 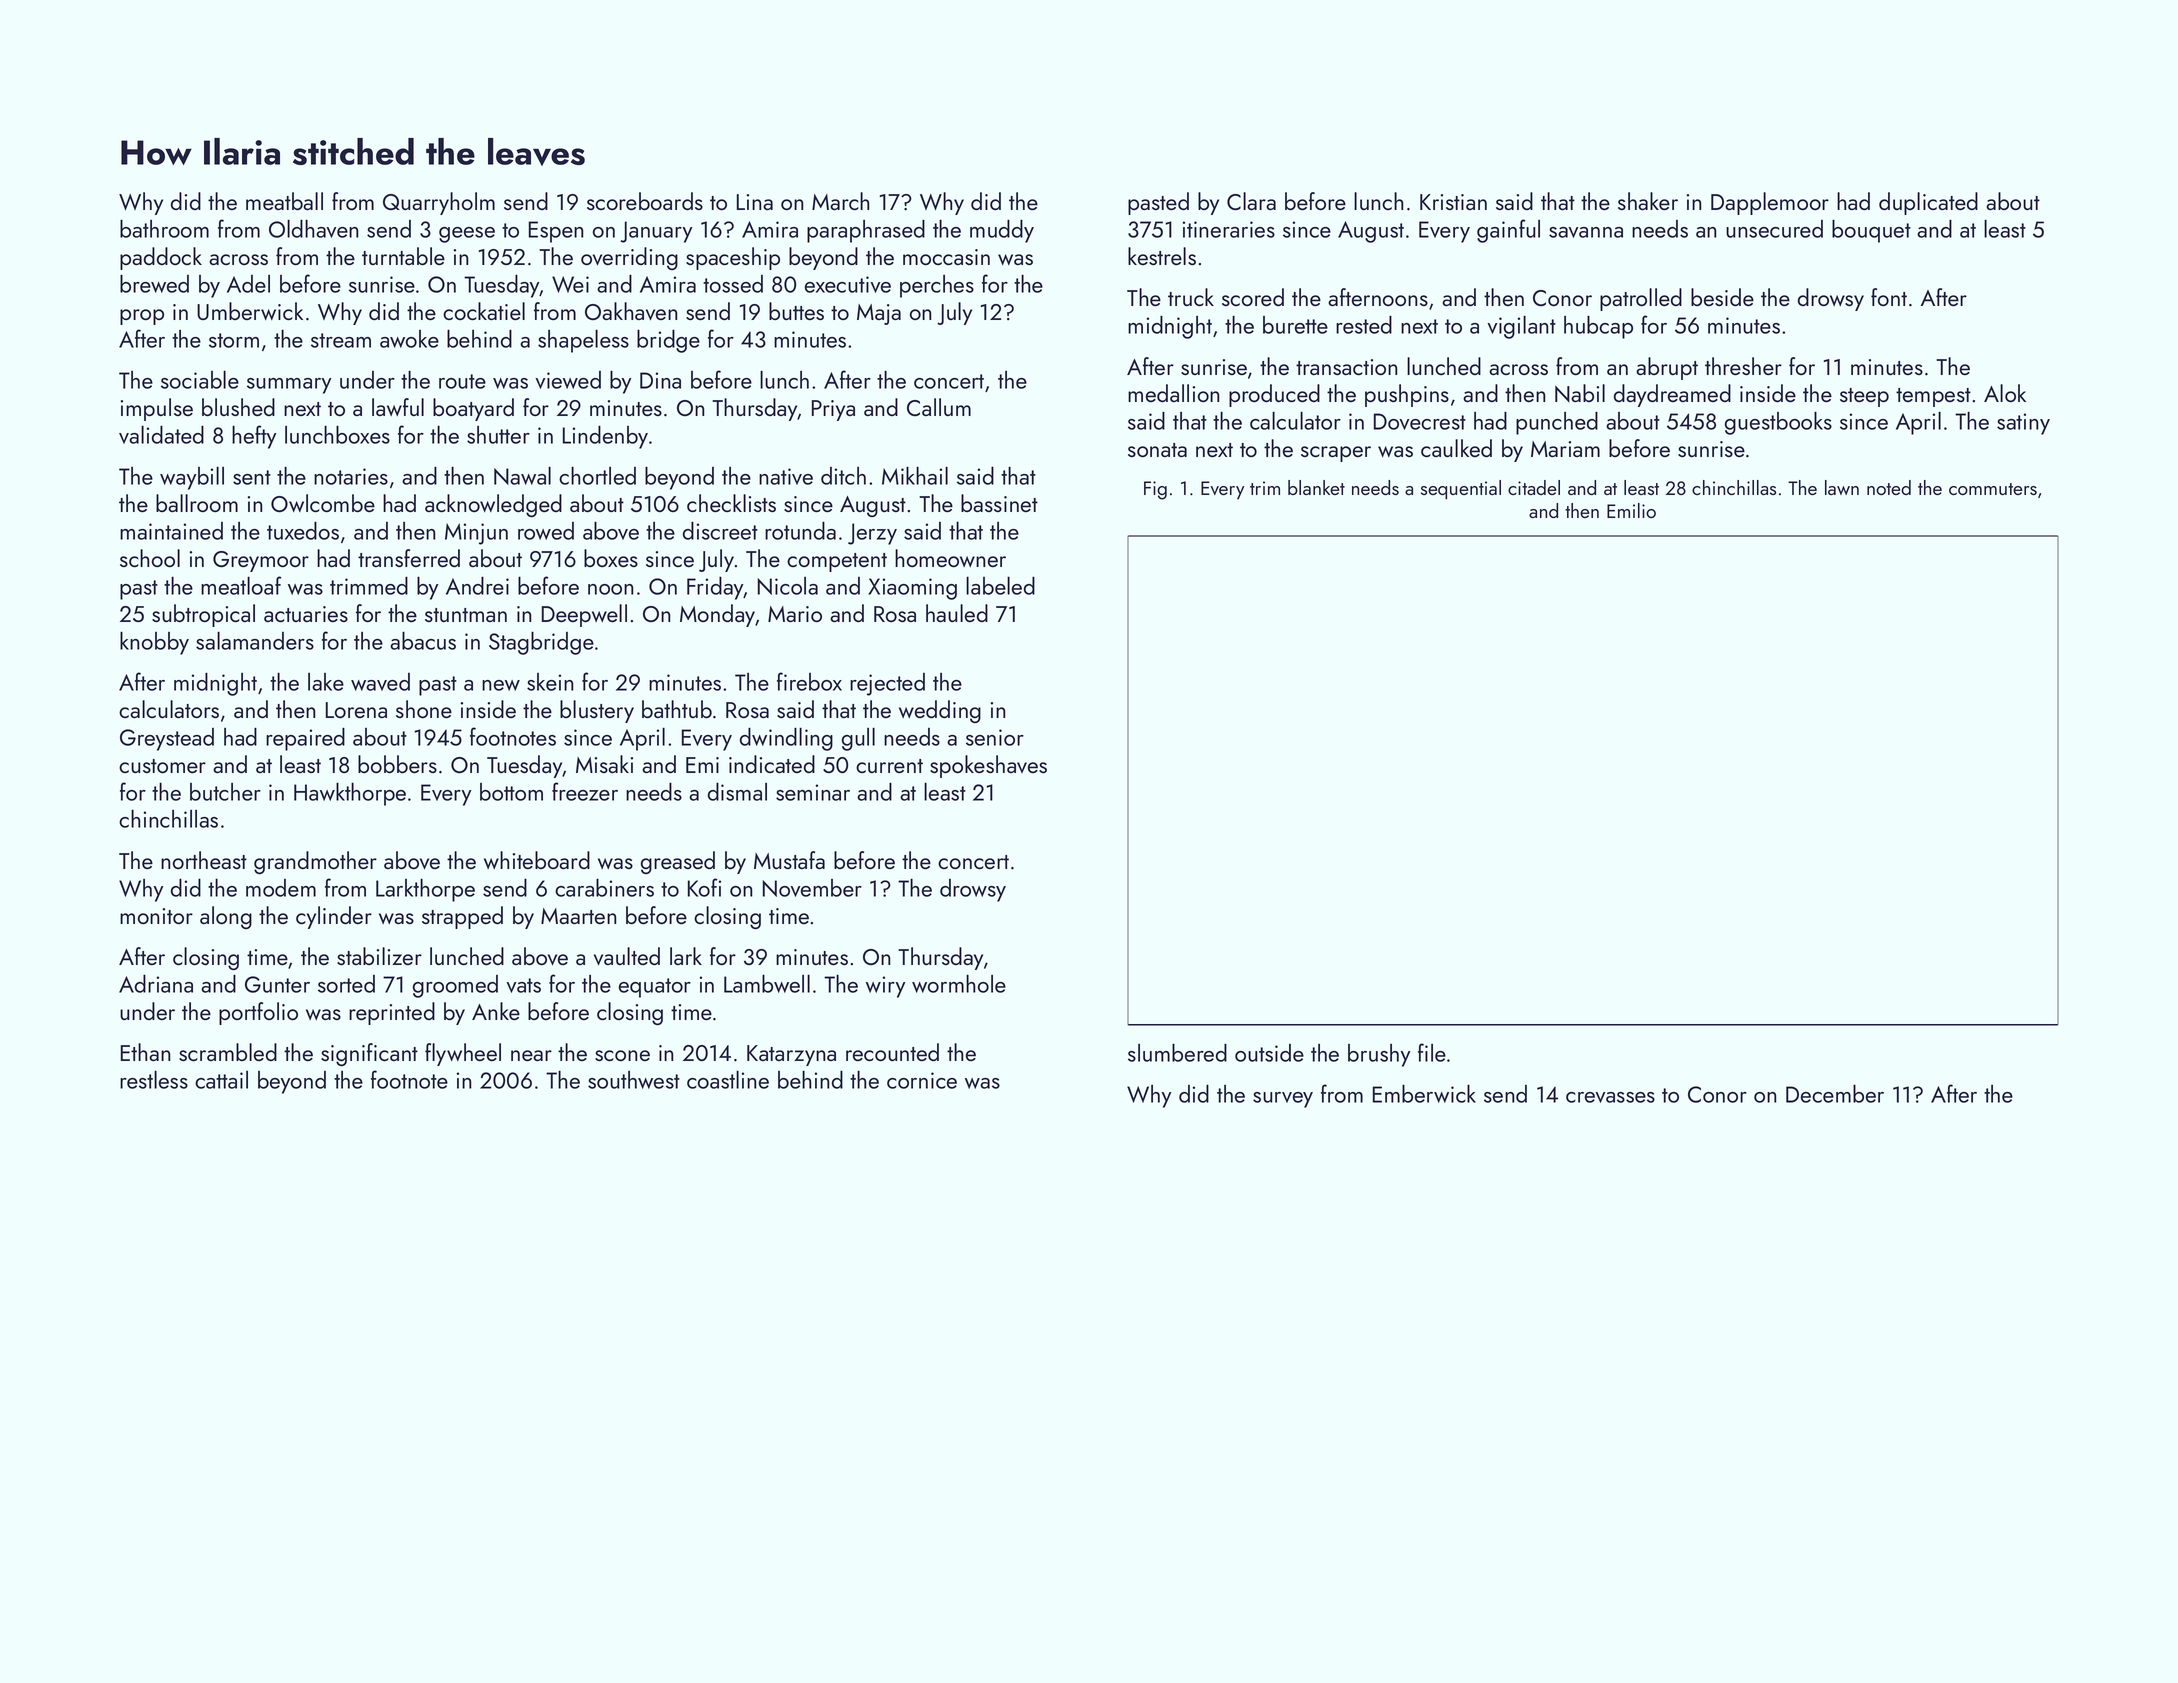 What do you see at coordinates (678, 862) in the screenshot?
I see `greased` at bounding box center [678, 862].
